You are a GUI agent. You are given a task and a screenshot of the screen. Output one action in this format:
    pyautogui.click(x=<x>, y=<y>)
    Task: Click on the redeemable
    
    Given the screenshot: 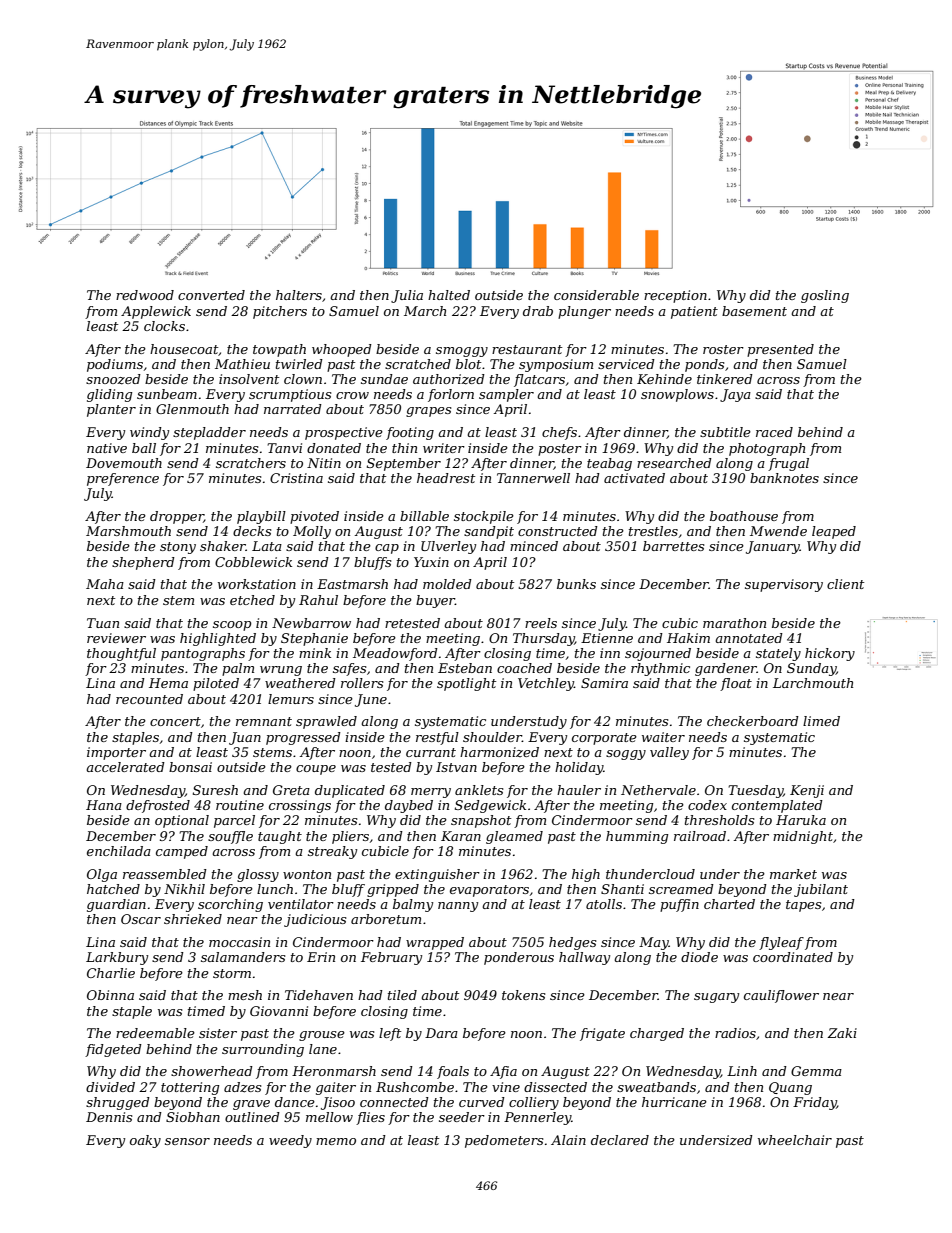 What is the action you would take?
    pyautogui.click(x=155, y=1033)
